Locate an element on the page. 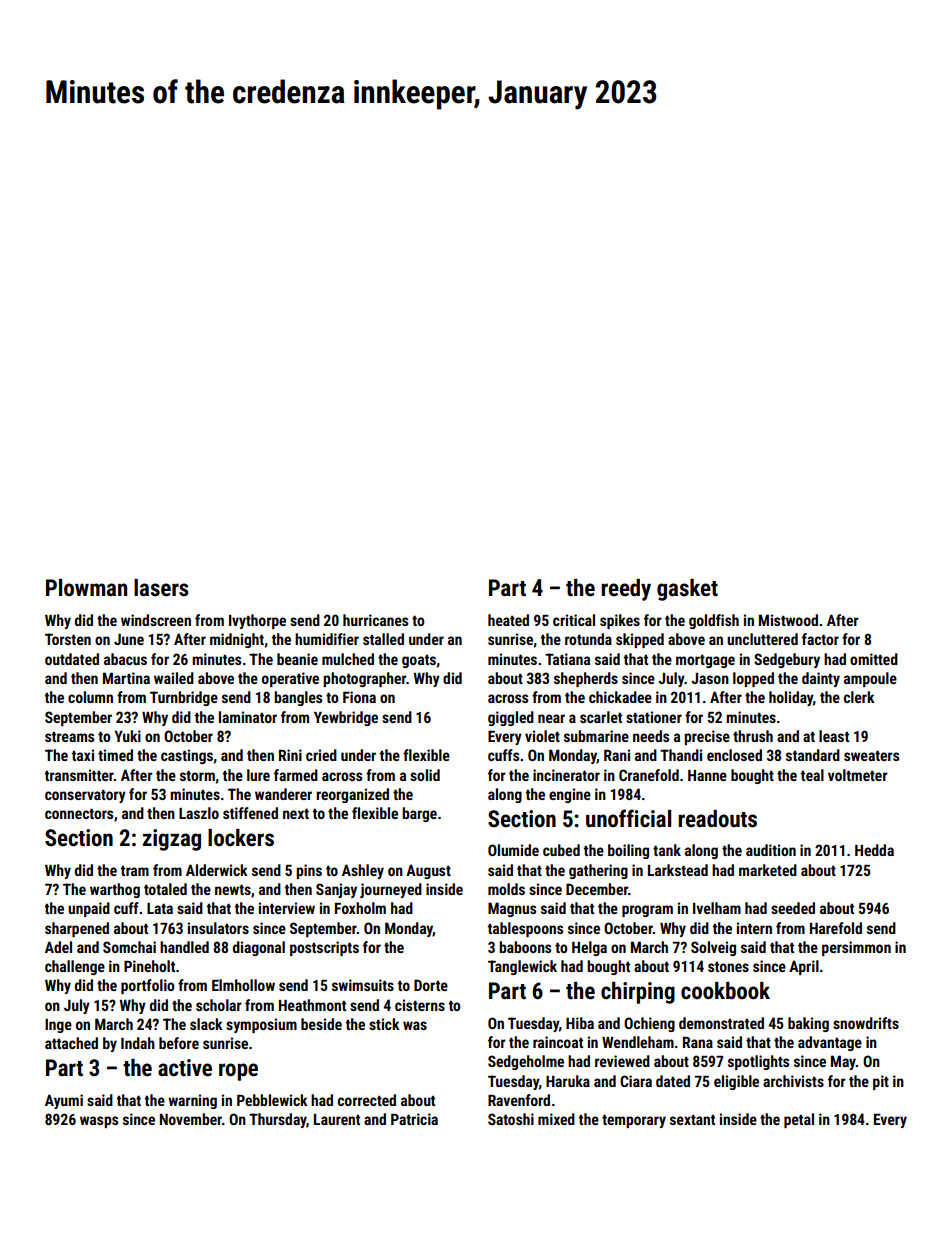  goats is located at coordinates (419, 661).
